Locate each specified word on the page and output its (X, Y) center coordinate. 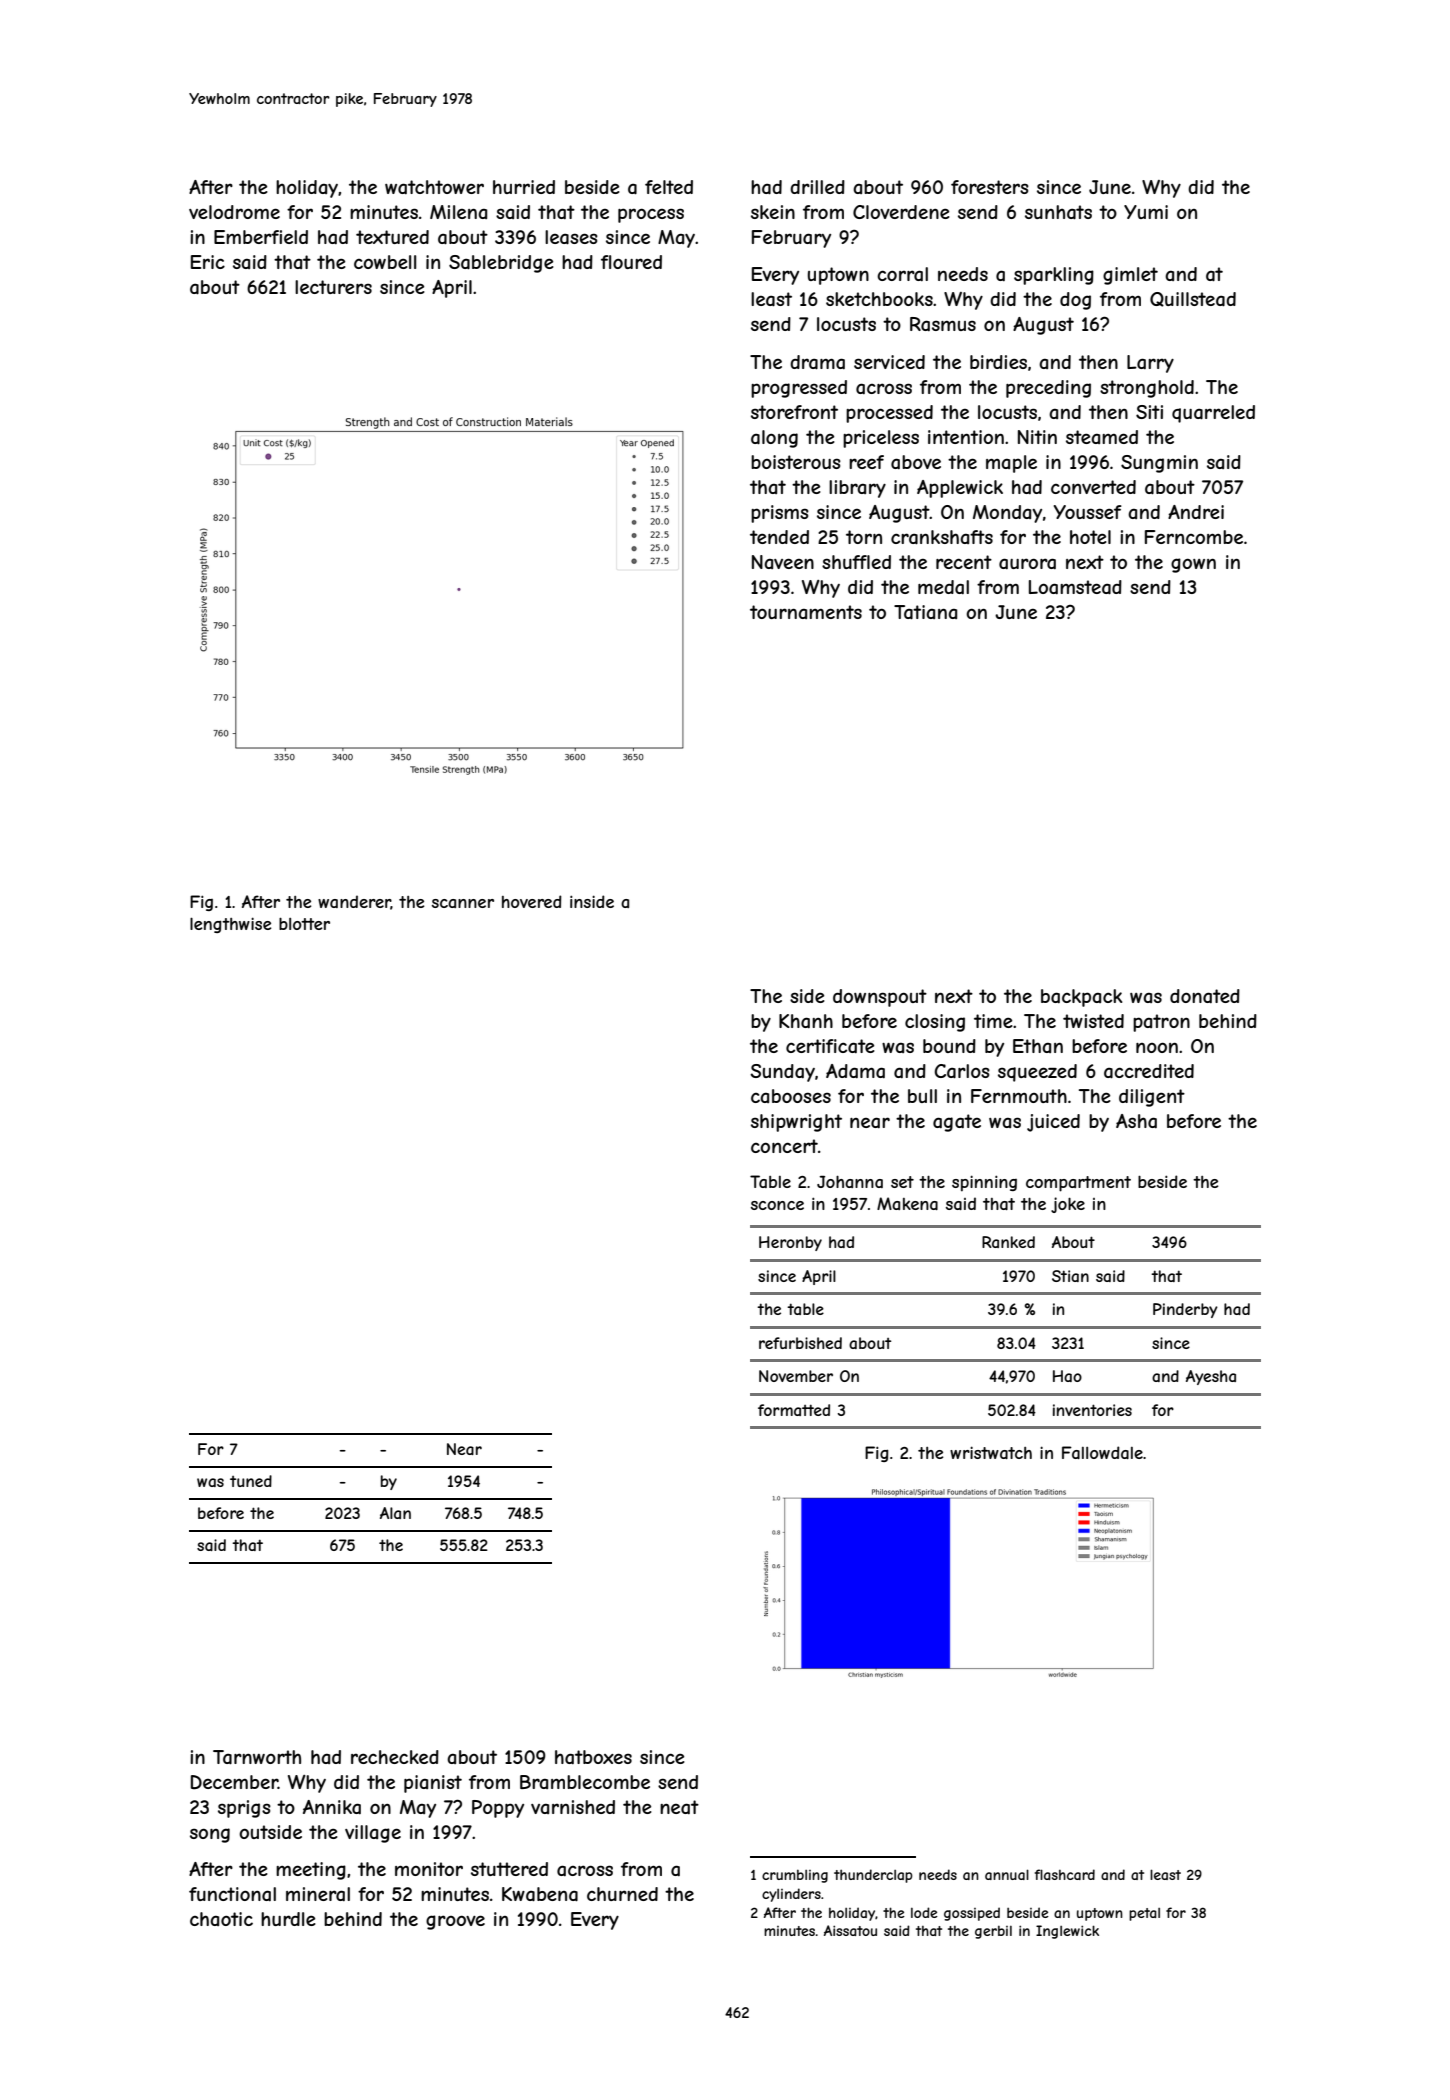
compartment (1078, 1184)
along (774, 439)
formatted (794, 1410)
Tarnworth (257, 1757)
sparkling (1054, 276)
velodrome (234, 212)
